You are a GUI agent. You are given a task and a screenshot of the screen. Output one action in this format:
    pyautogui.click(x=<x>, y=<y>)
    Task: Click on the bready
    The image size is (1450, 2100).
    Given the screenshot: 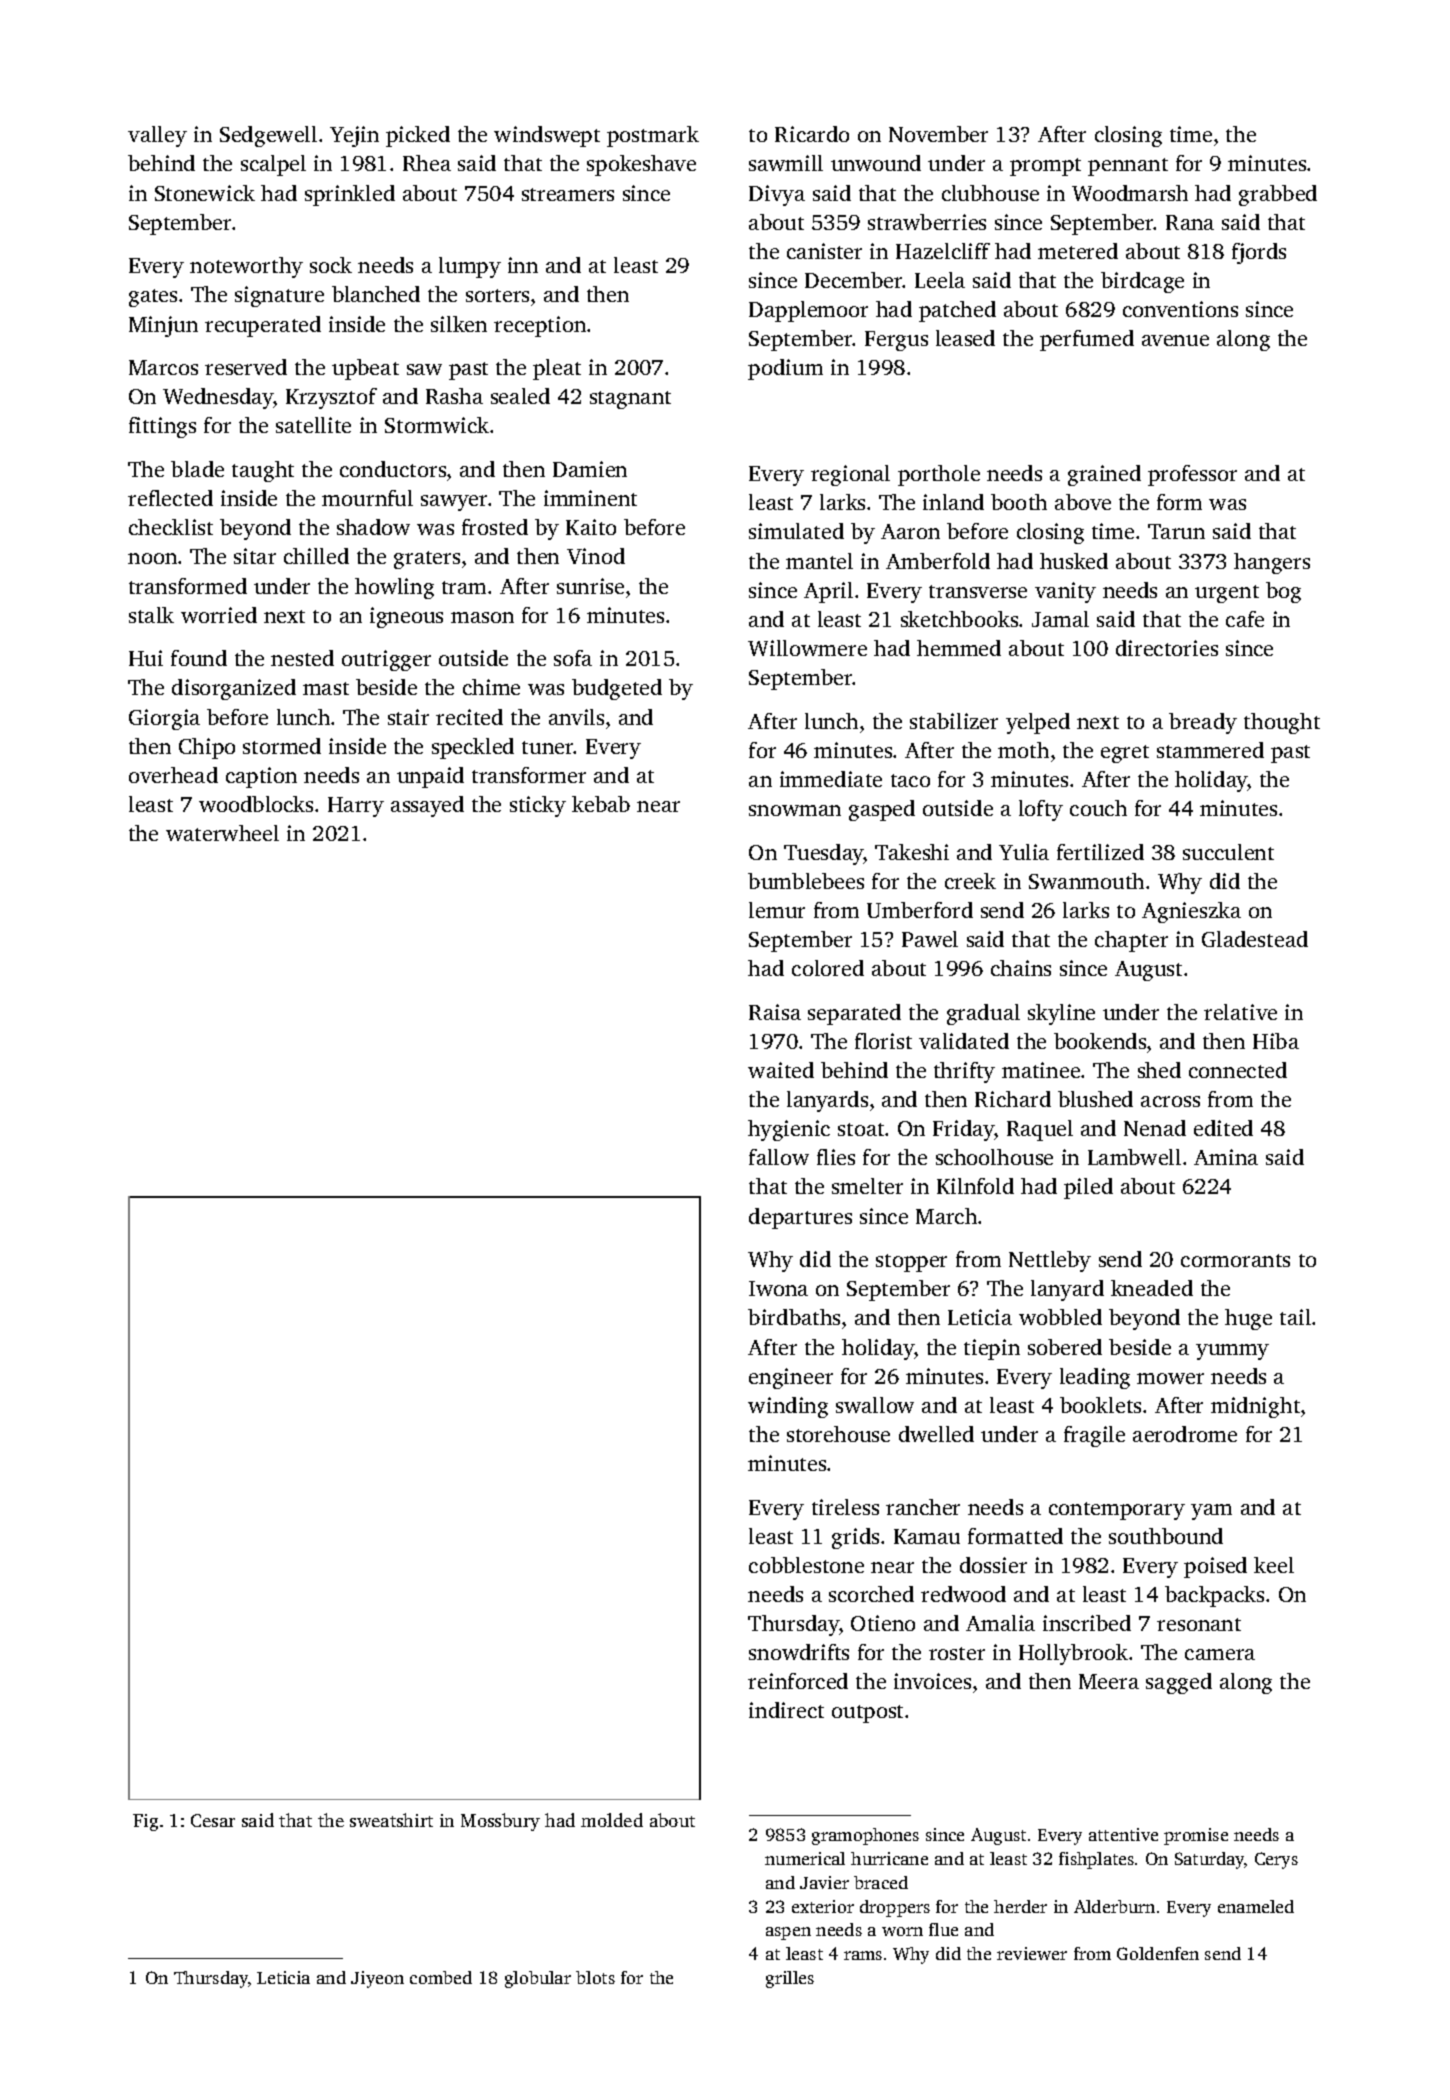 What is the action you would take?
    pyautogui.click(x=1203, y=723)
